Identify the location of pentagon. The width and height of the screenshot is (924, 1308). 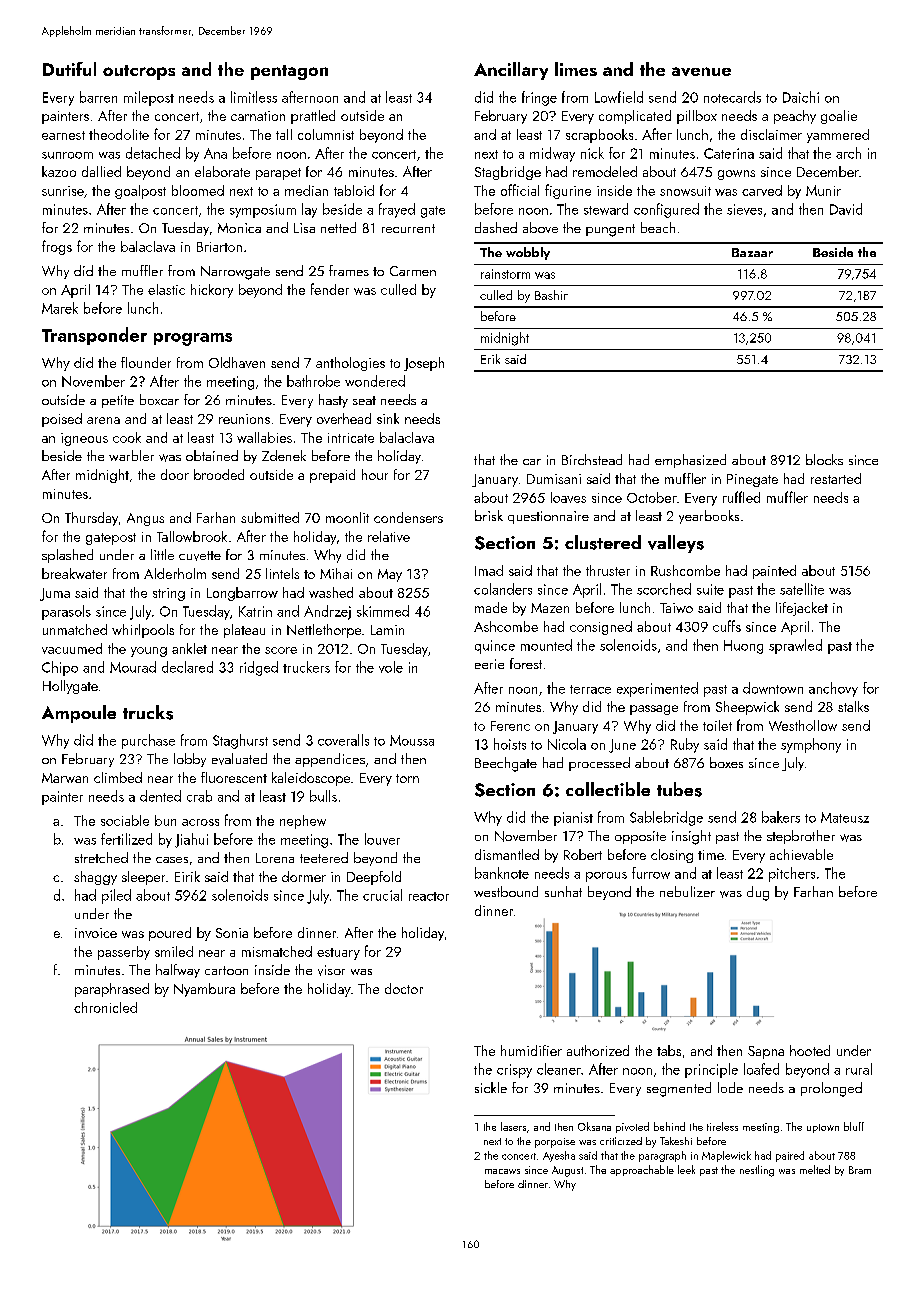
(289, 72).
